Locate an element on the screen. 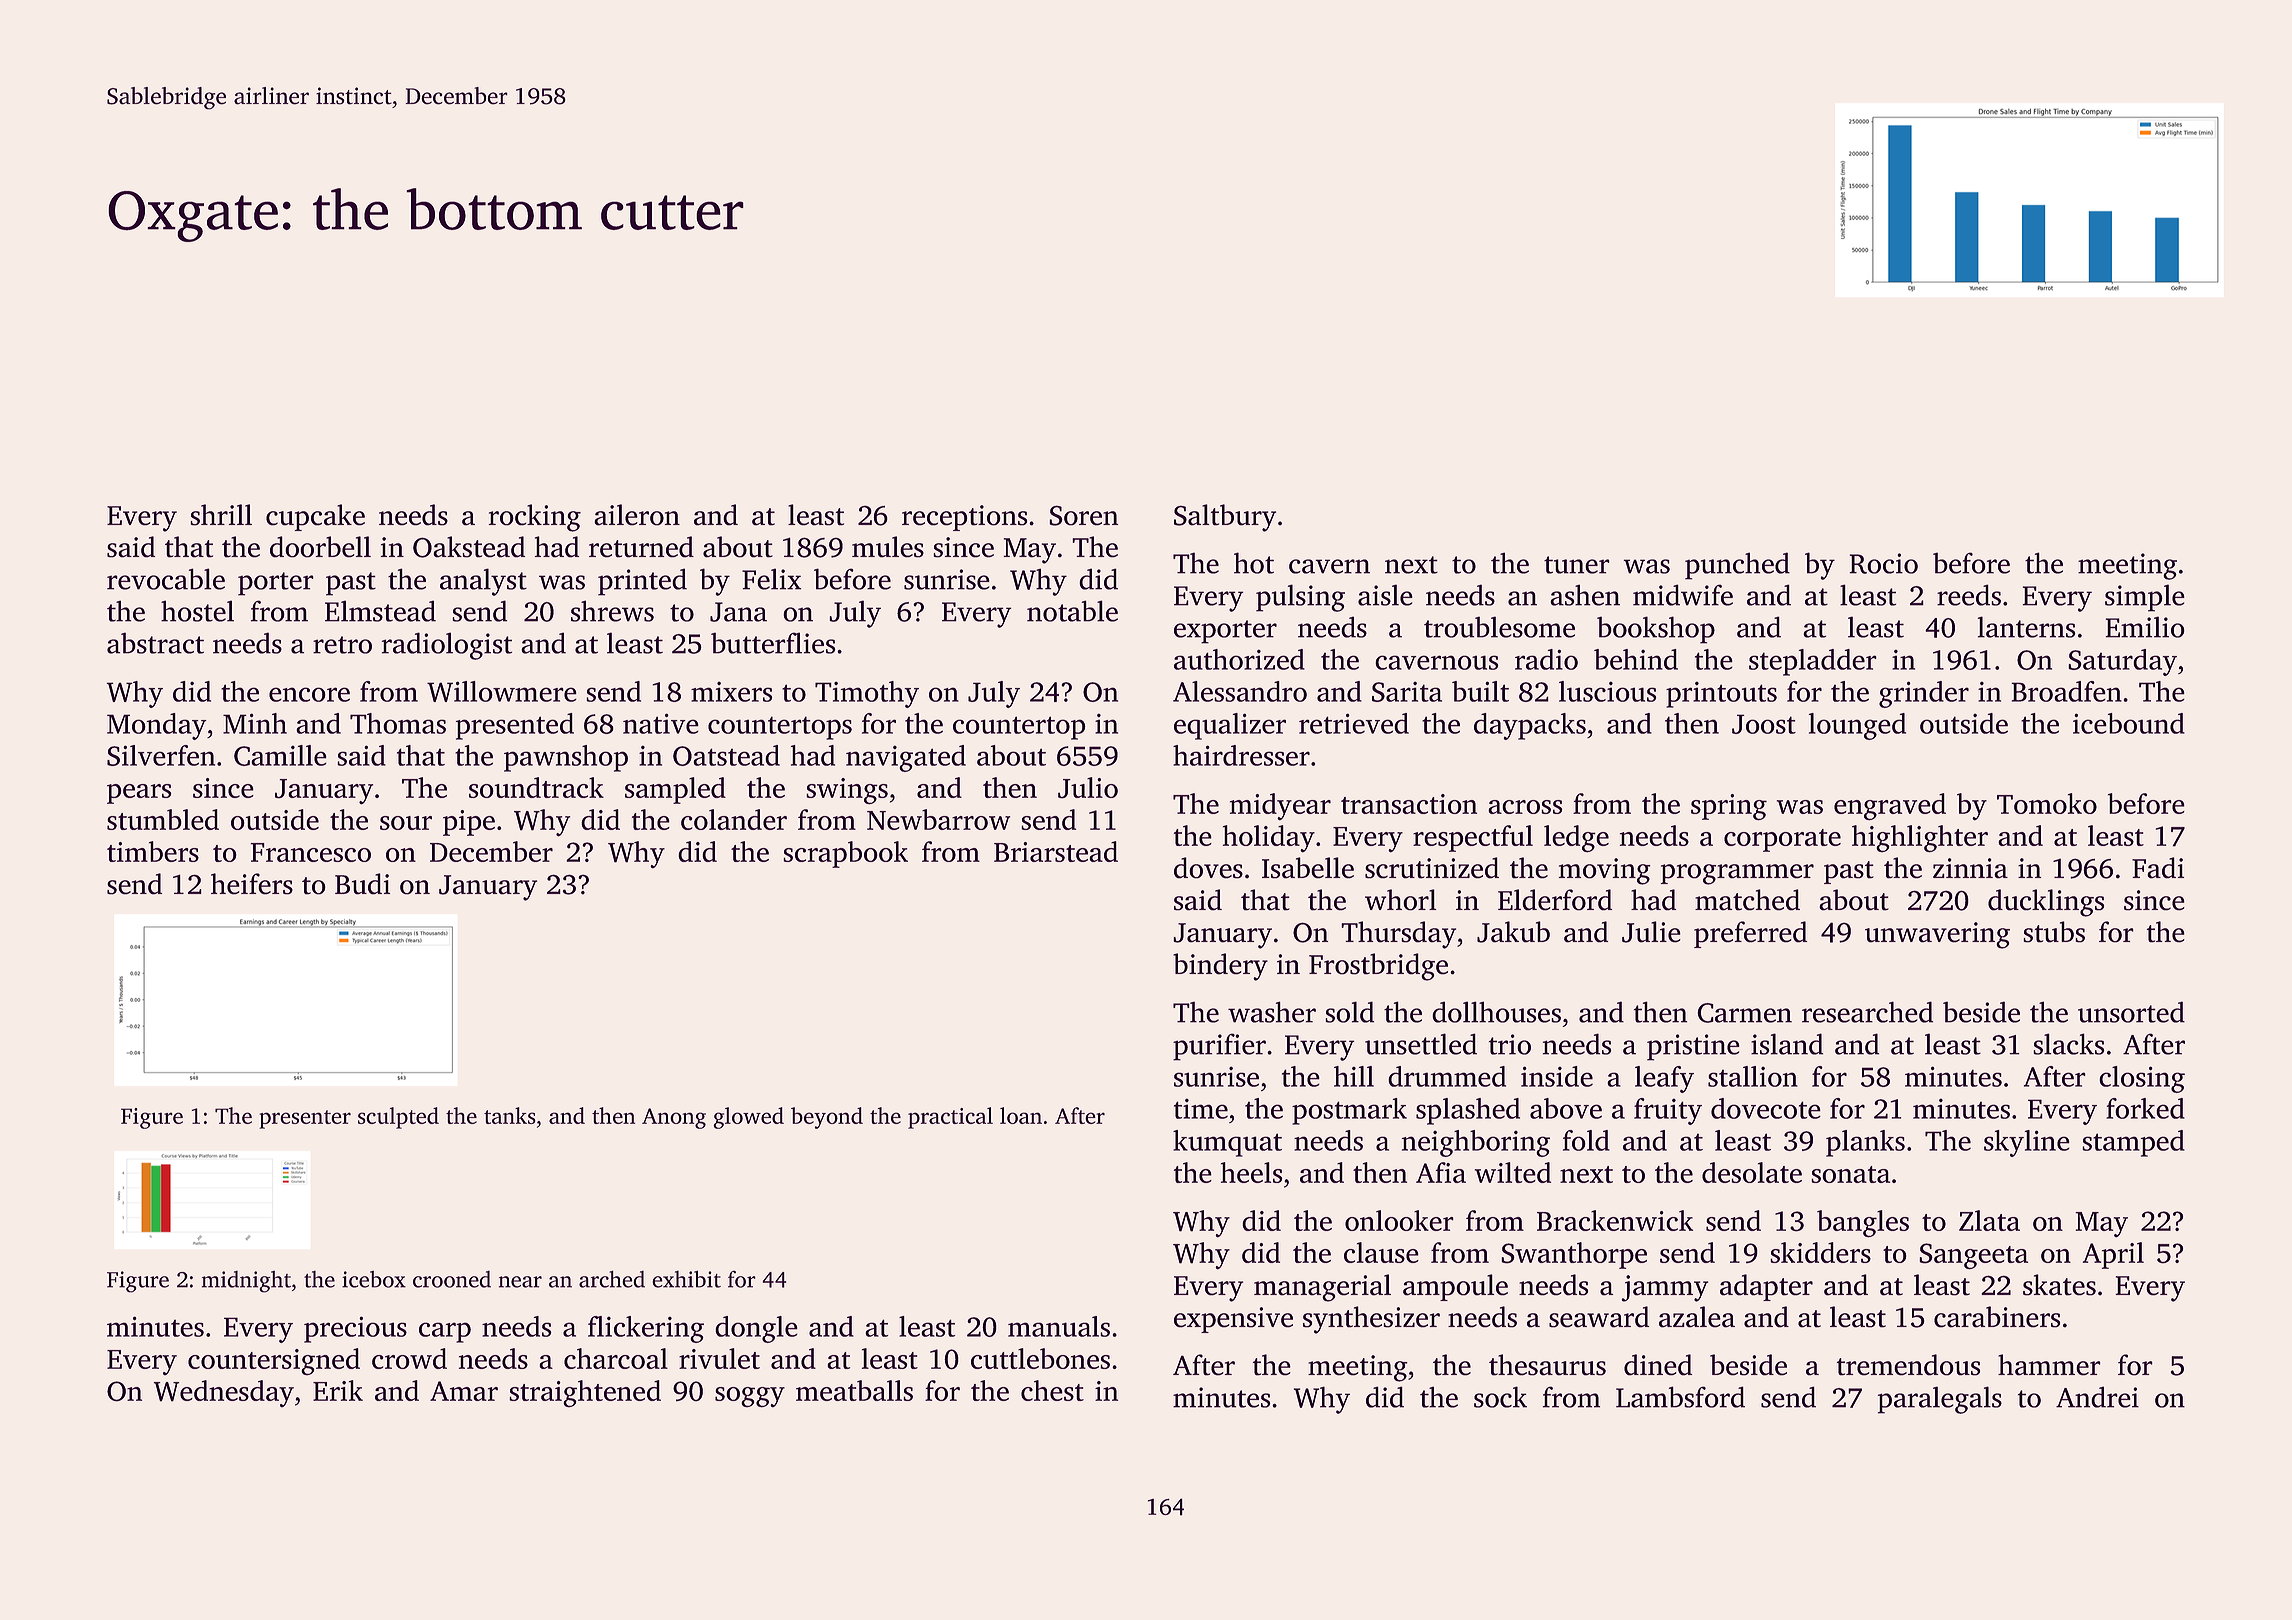  Soren is located at coordinates (1083, 515).
